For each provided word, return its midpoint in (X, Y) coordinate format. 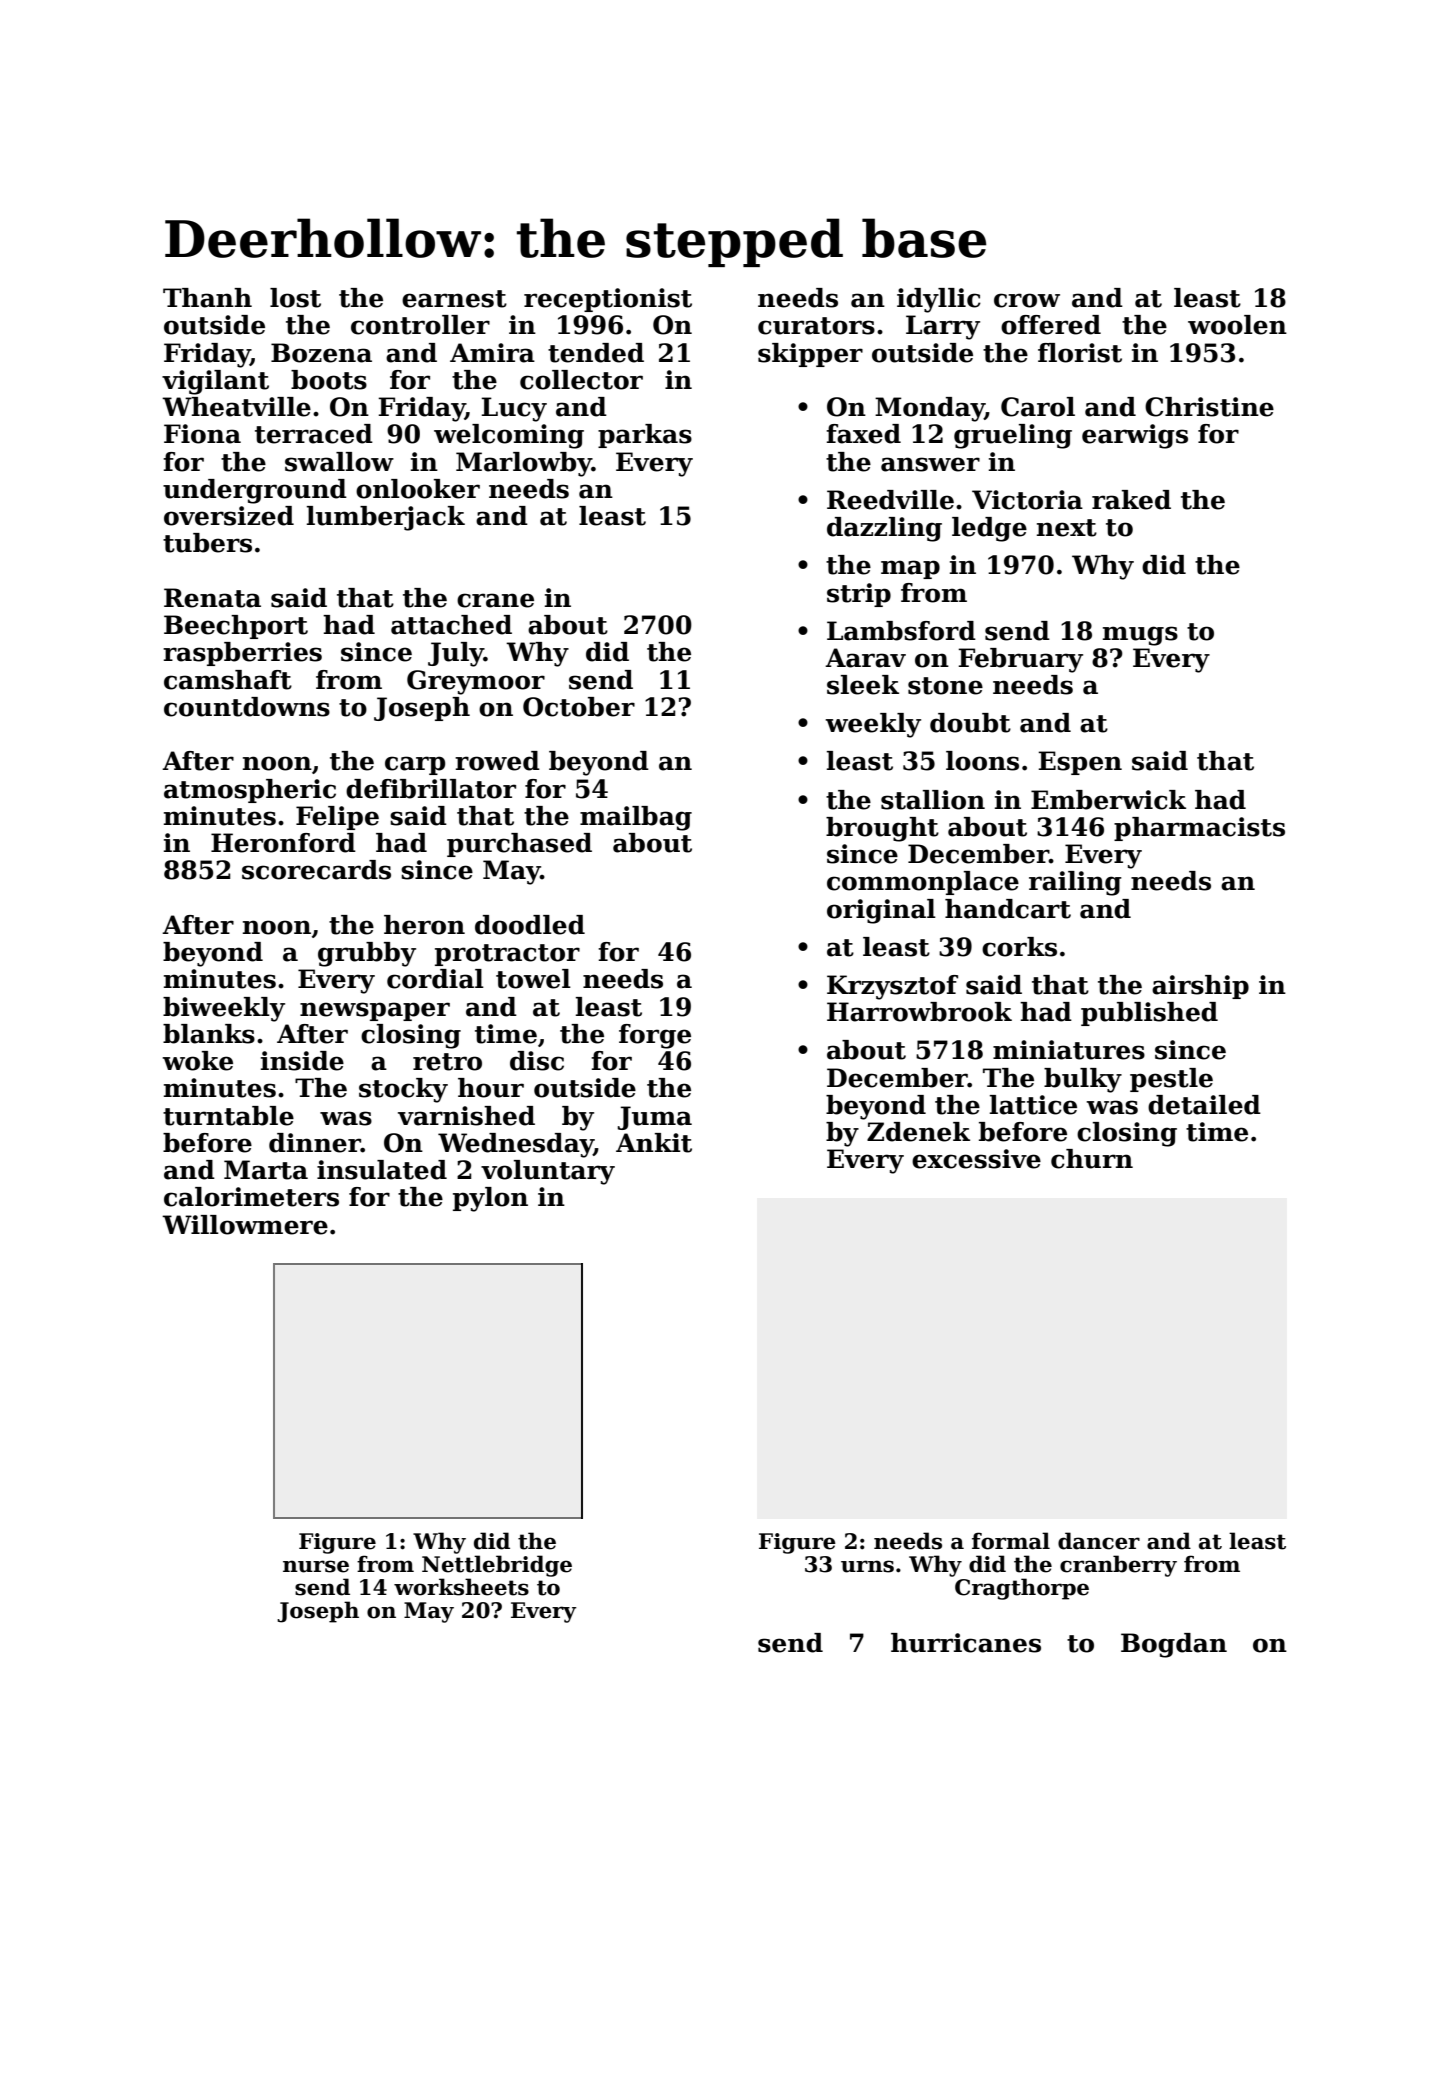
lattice (1033, 1105)
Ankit (654, 1143)
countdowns (247, 707)
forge (655, 1036)
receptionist (608, 300)
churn (1092, 1159)
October (579, 707)
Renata (212, 598)
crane (495, 600)
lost (295, 298)
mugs (1140, 636)
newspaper (375, 1011)
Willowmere (245, 1225)
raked (1131, 500)
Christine (1209, 407)
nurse (316, 1566)
